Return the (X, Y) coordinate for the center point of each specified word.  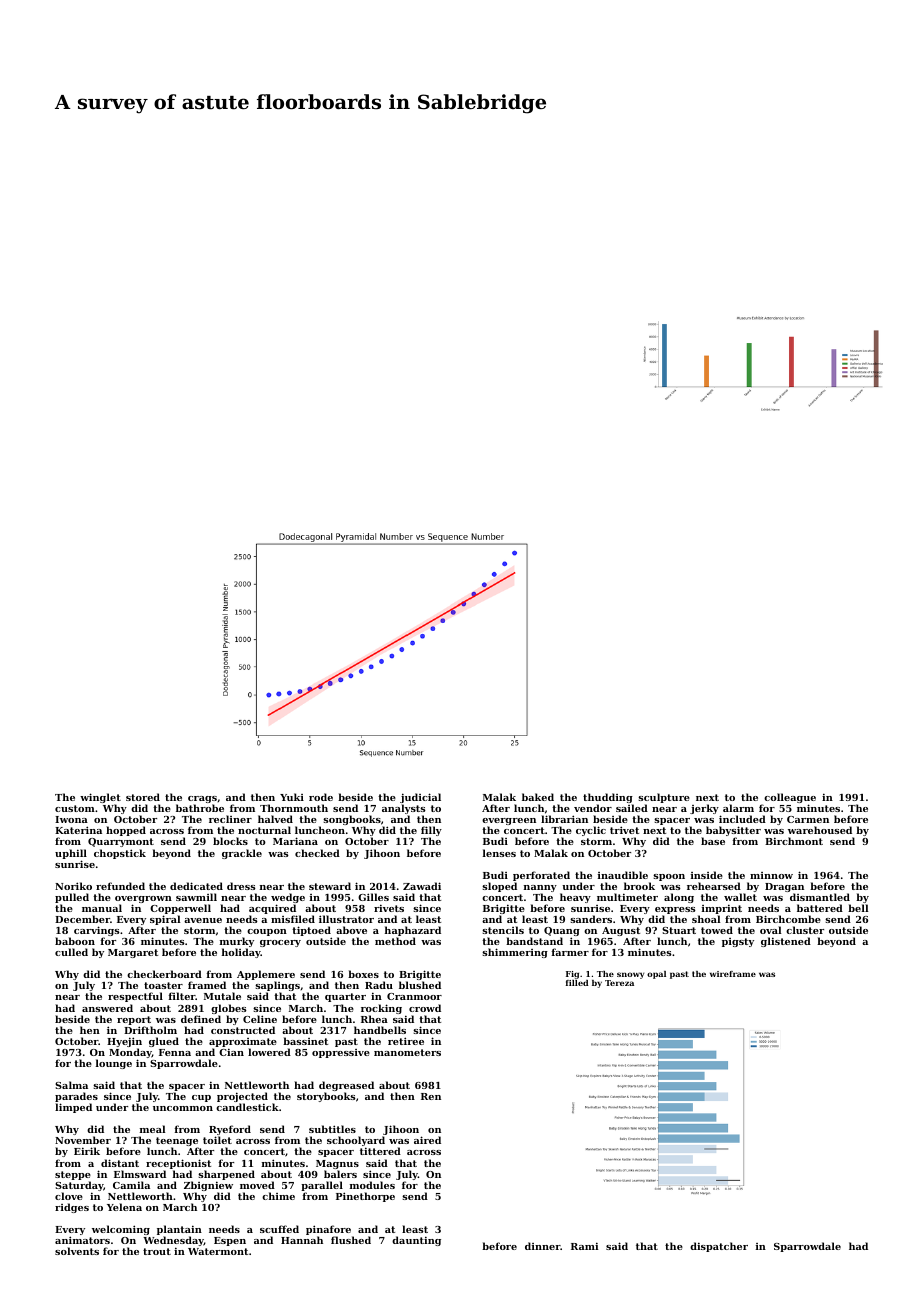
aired (427, 1140)
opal (656, 975)
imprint (722, 909)
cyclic (591, 831)
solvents (77, 1251)
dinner (542, 1246)
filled (577, 983)
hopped (126, 831)
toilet (217, 1140)
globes (229, 1009)
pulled (72, 898)
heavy (575, 898)
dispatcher (719, 1247)
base (713, 841)
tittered (380, 1151)
